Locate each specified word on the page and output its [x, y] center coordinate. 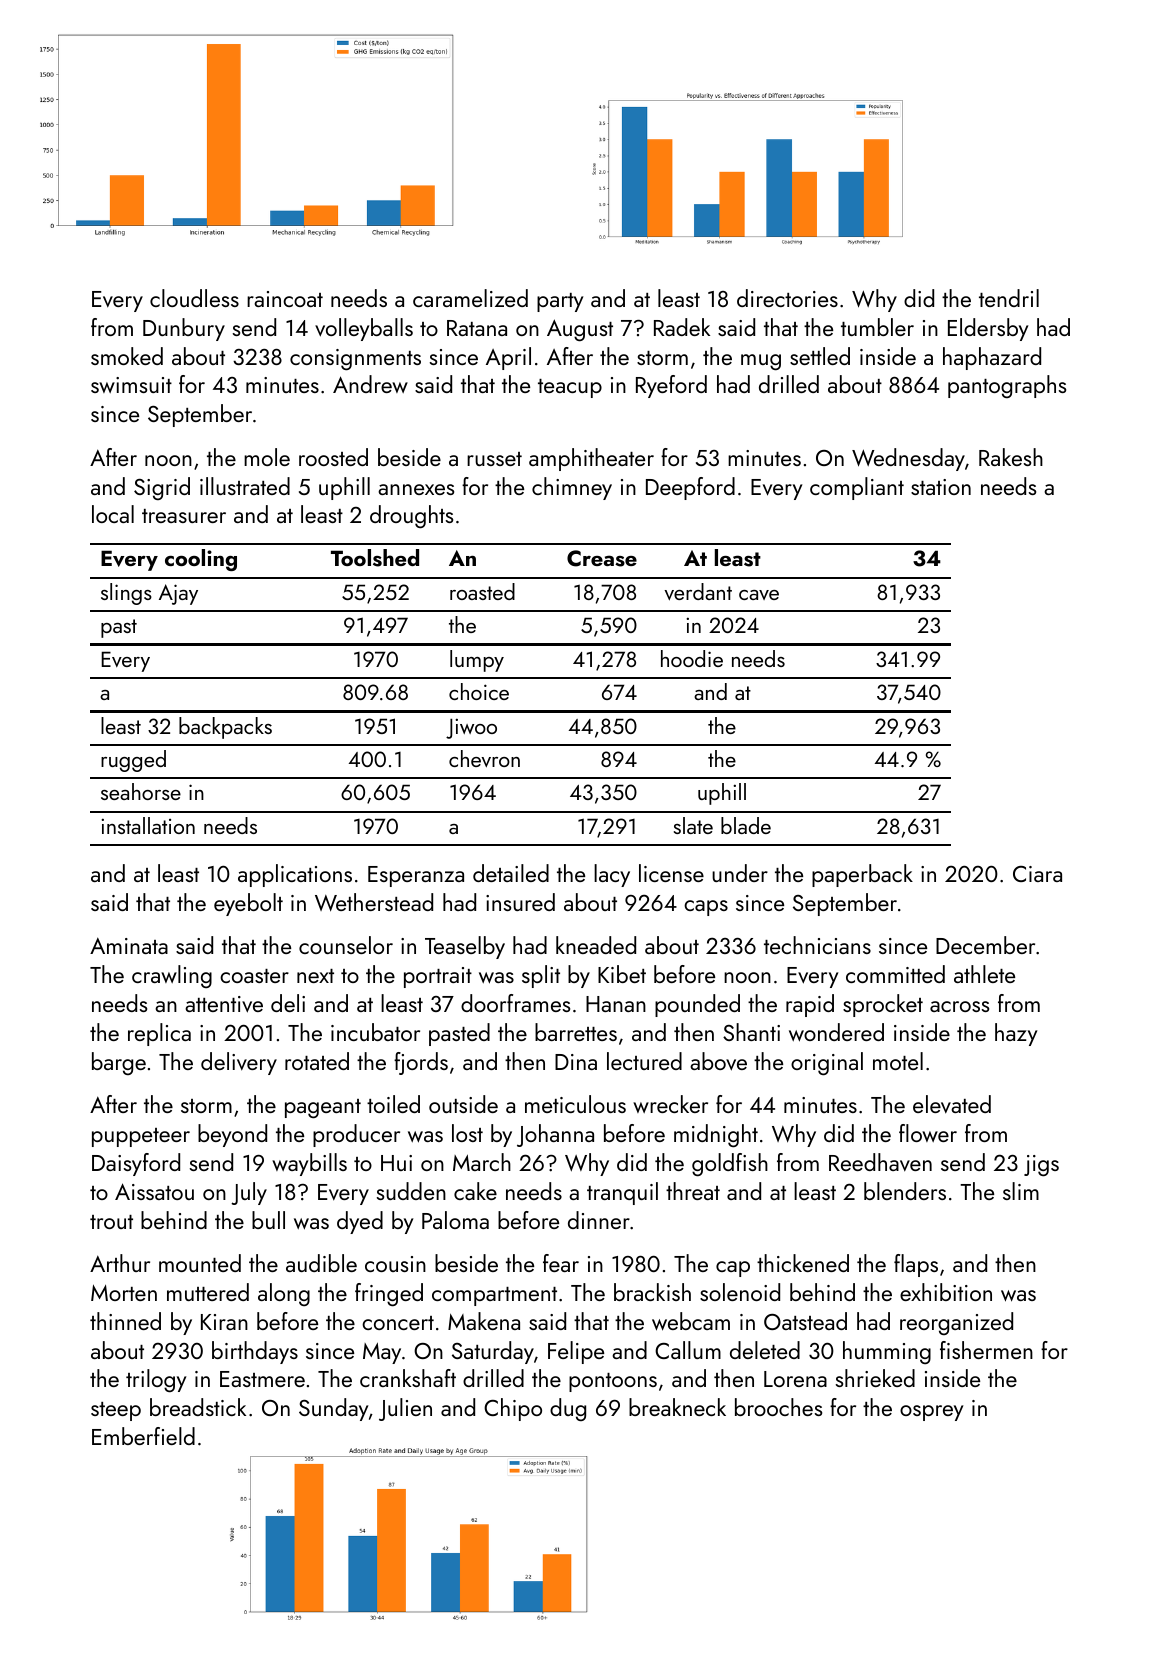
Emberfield [143, 1436]
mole [267, 457]
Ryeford [671, 386]
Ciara [1037, 874]
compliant [857, 488]
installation [148, 825]
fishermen [986, 1350]
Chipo [513, 1409]
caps [706, 908]
